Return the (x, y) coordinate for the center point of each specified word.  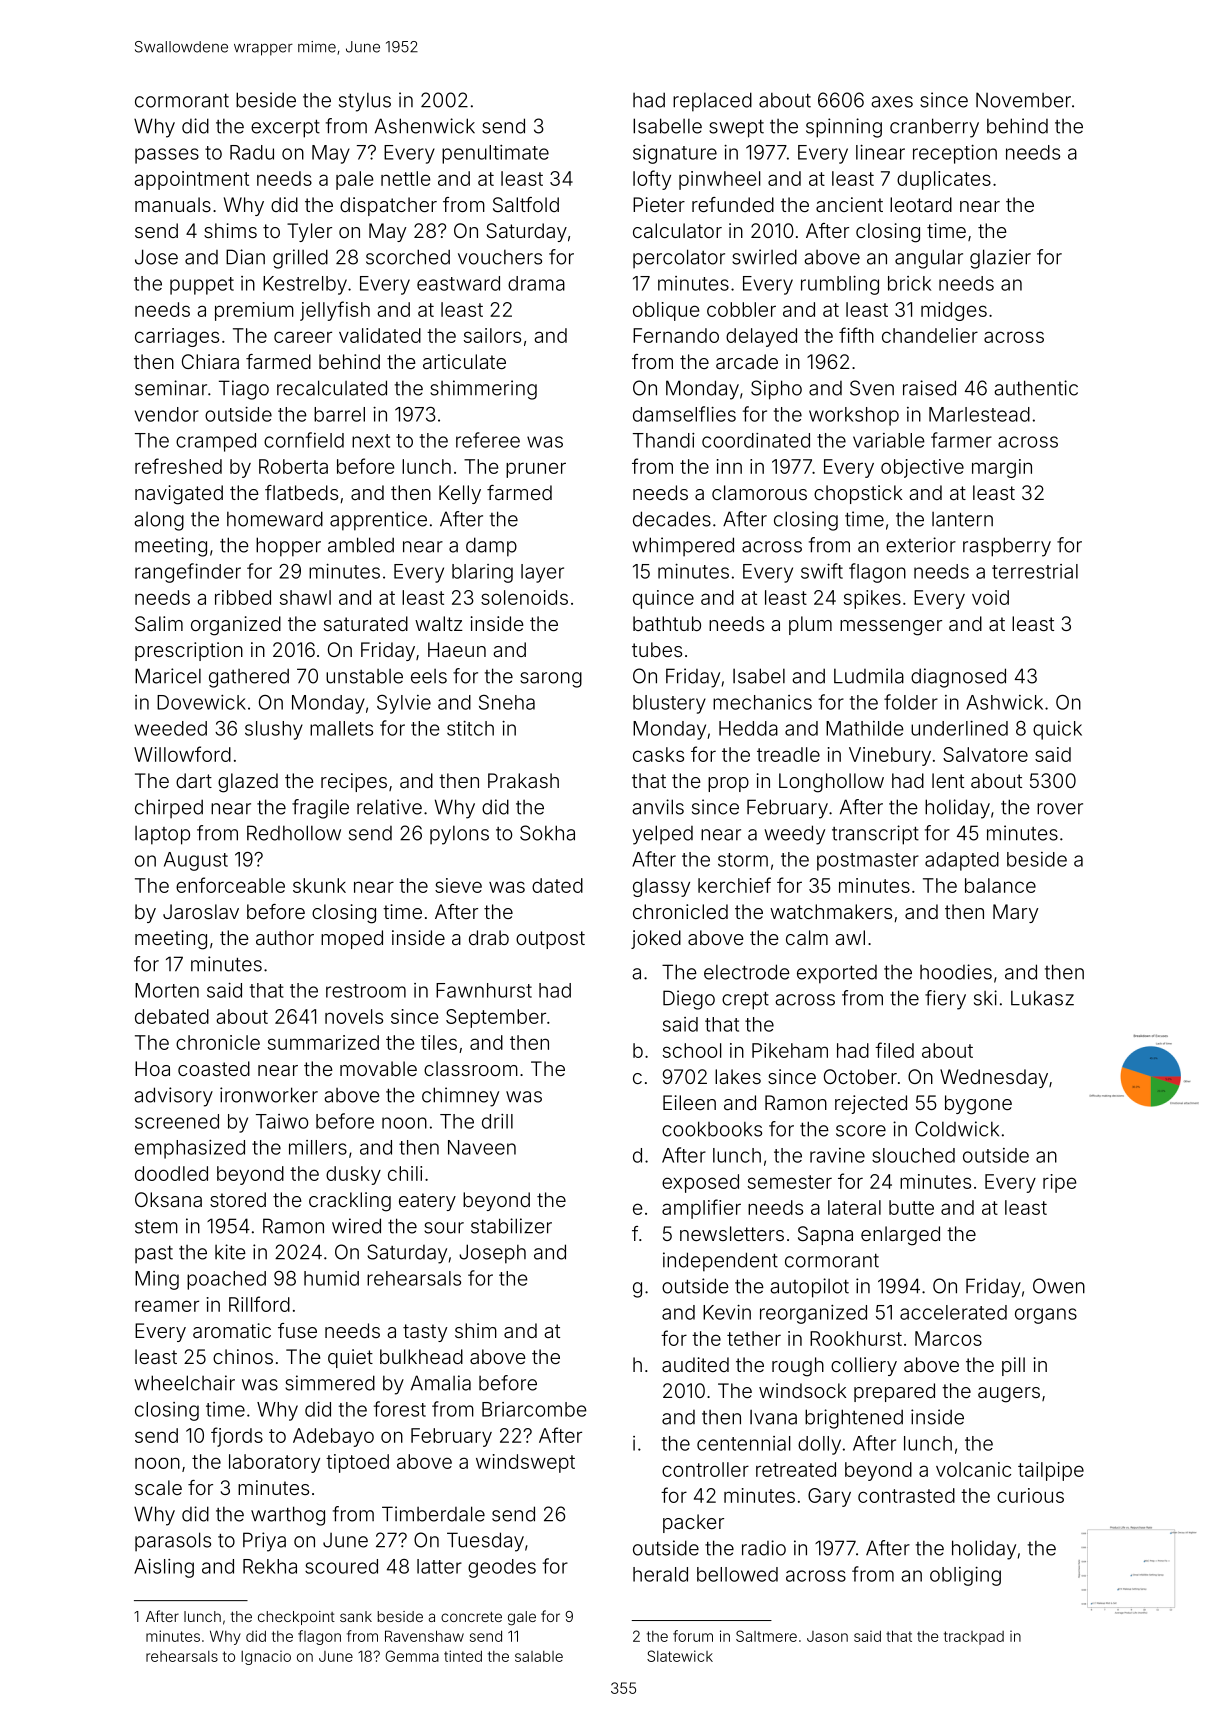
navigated (179, 495)
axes (892, 102)
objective (922, 468)
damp (491, 547)
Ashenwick (425, 126)
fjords (237, 1437)
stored (238, 1199)
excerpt (285, 128)
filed (894, 1050)
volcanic (973, 1469)
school (692, 1050)
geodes (502, 1568)
